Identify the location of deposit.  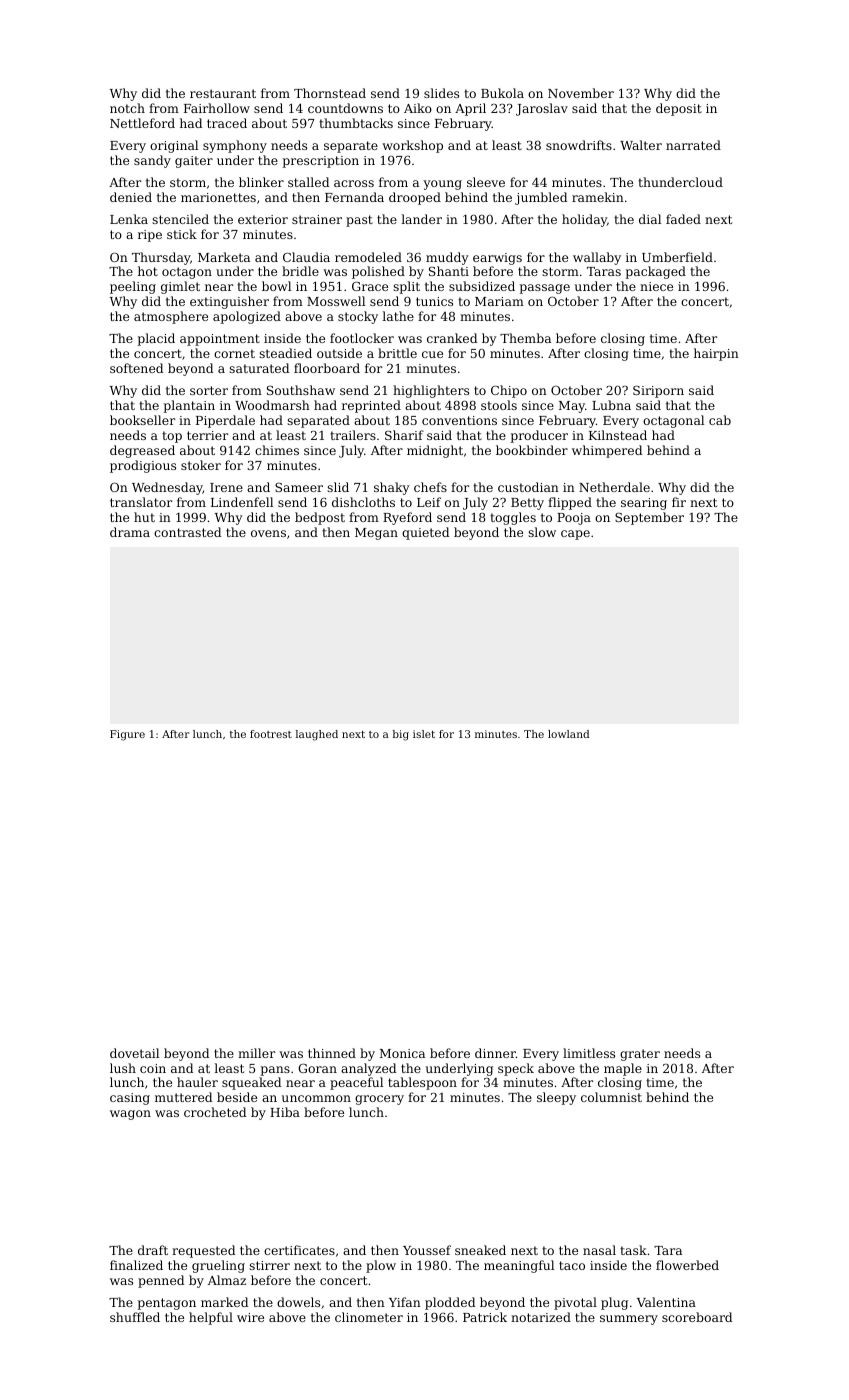
(679, 109).
